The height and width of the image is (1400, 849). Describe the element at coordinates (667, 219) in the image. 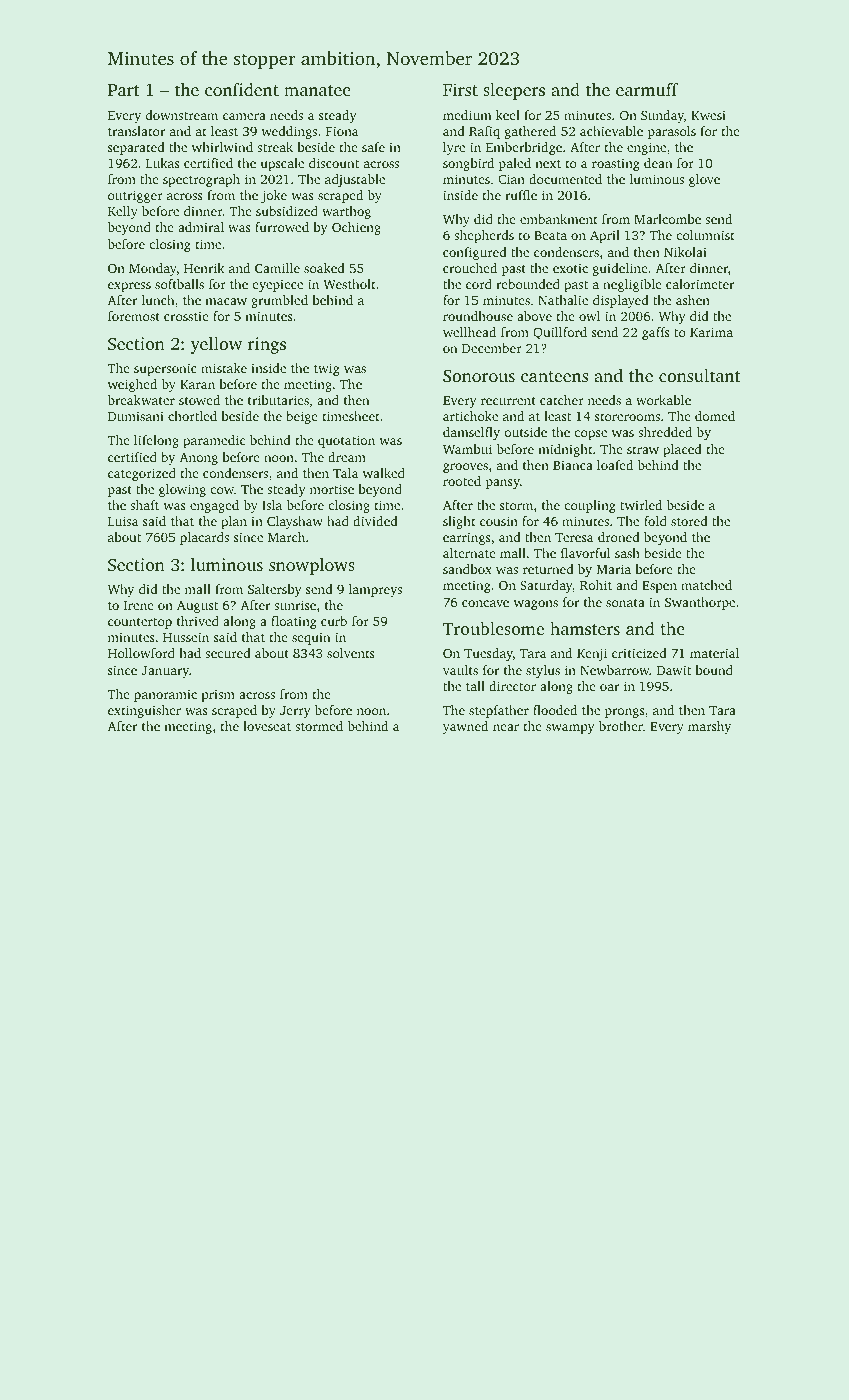

I see `Marlcombe` at that location.
